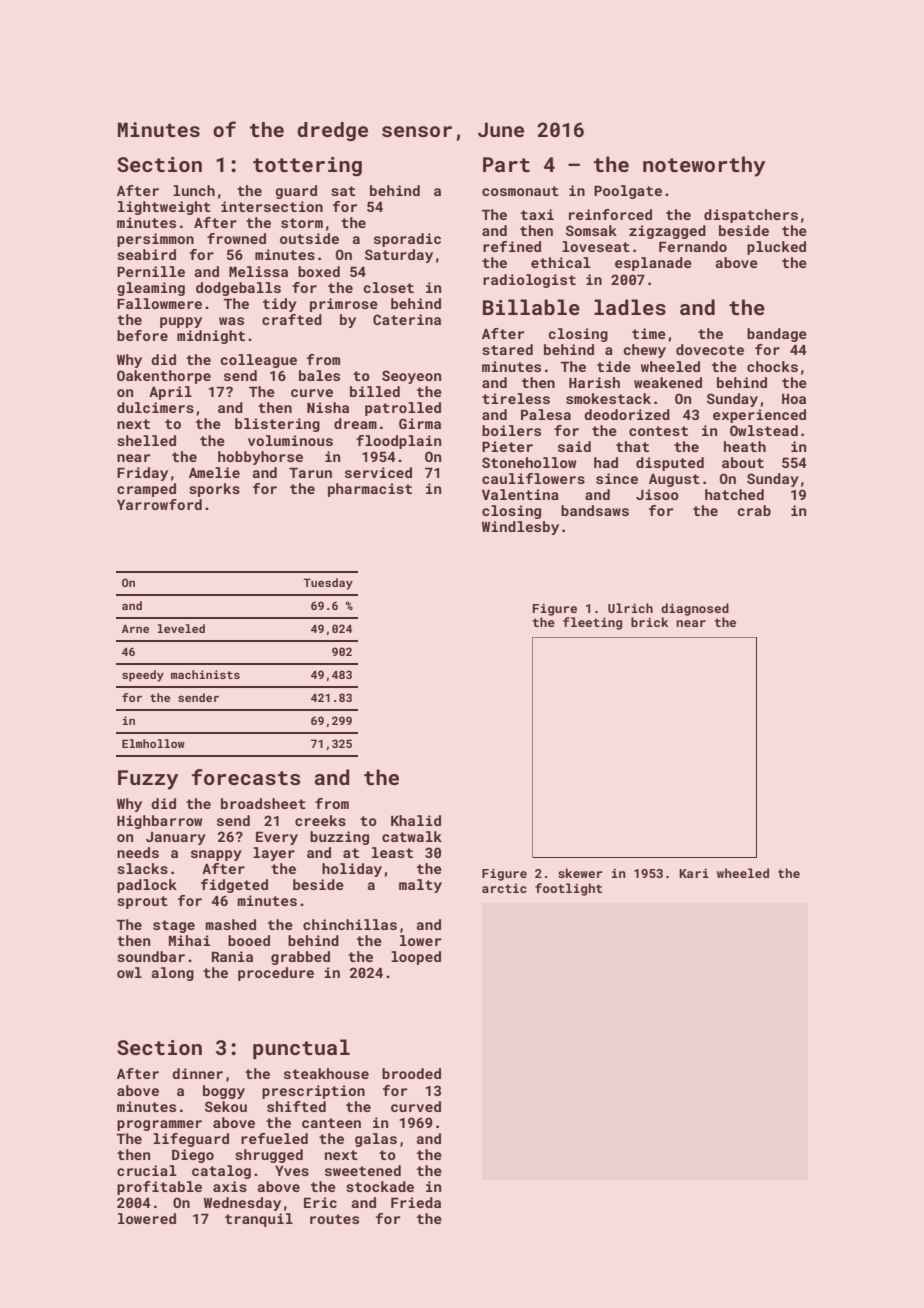 This screenshot has height=1308, width=924. Describe the element at coordinates (694, 873) in the screenshot. I see `Kari` at that location.
